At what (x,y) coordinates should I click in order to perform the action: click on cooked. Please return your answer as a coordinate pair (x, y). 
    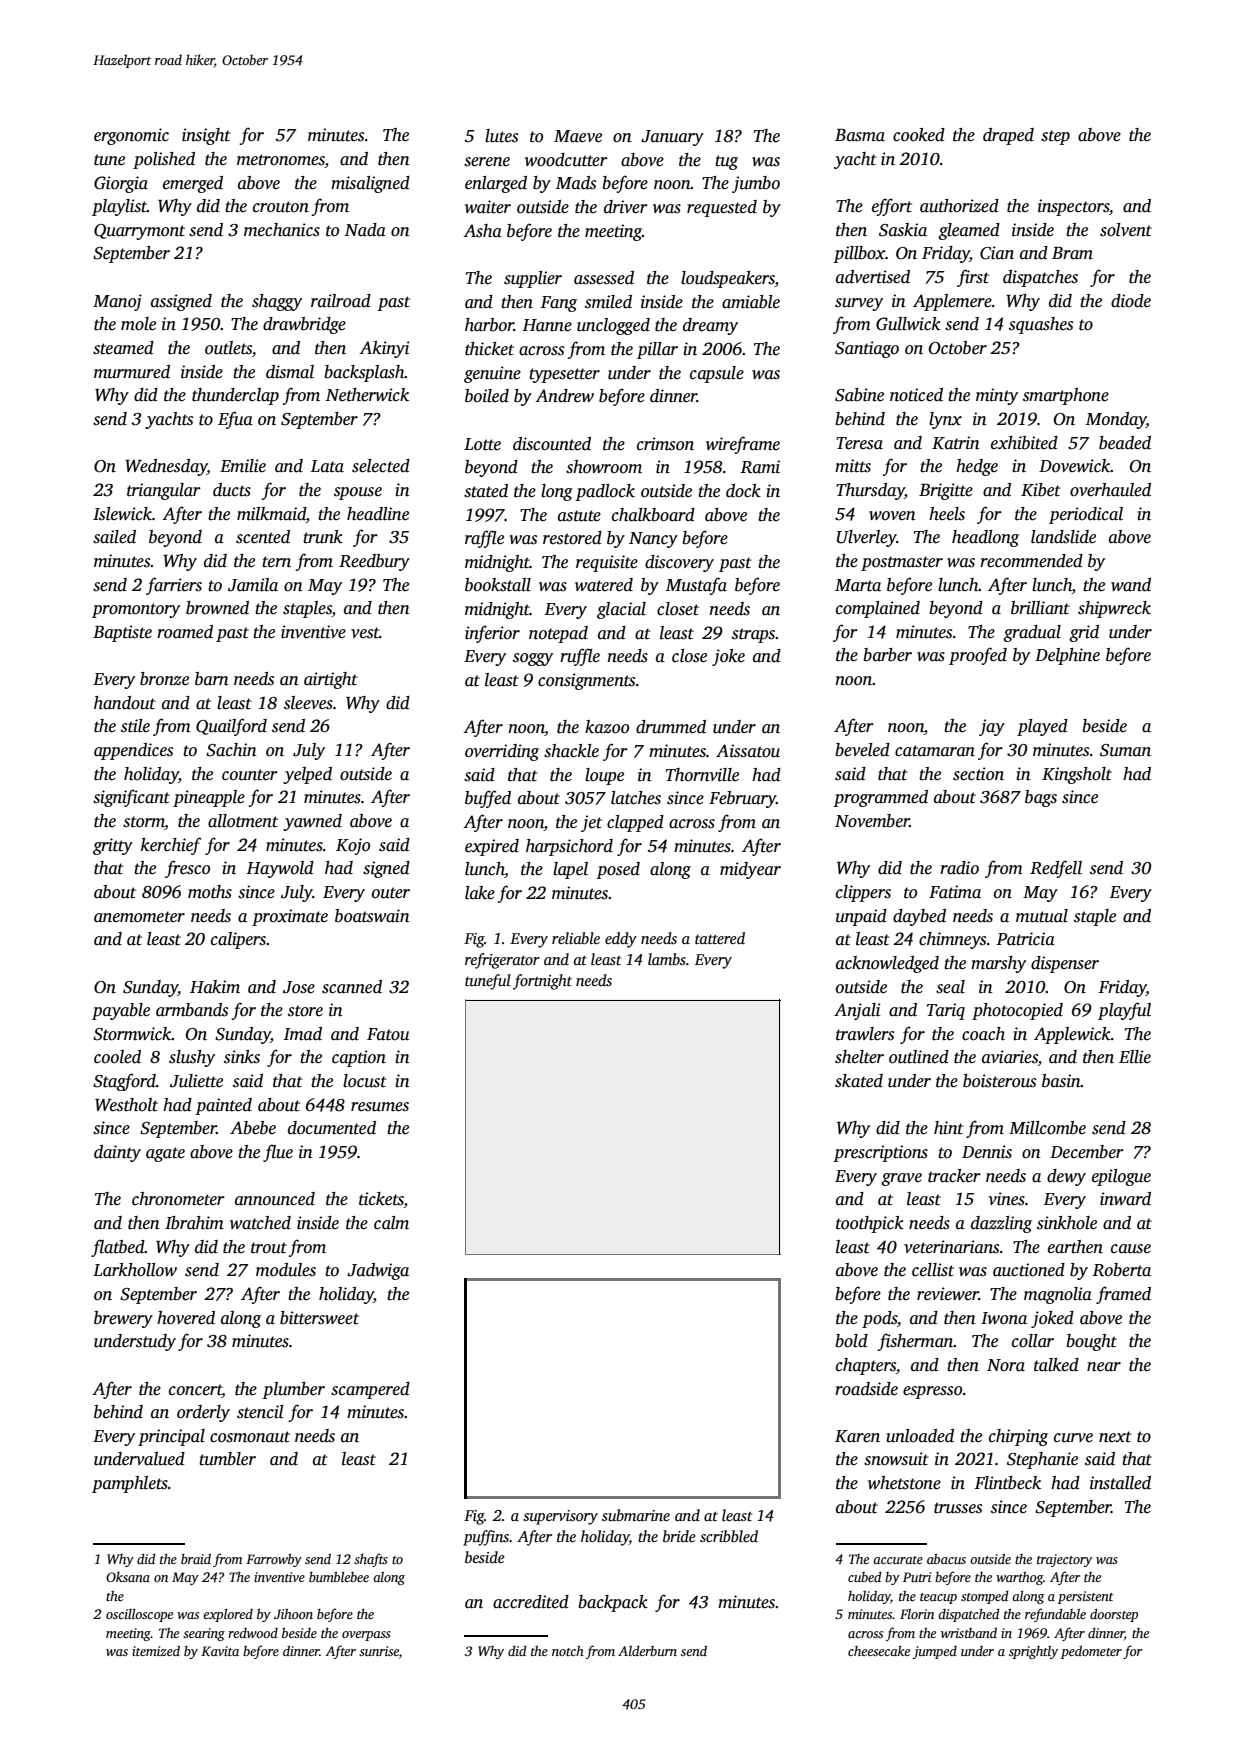
    Looking at the image, I should click on (919, 135).
